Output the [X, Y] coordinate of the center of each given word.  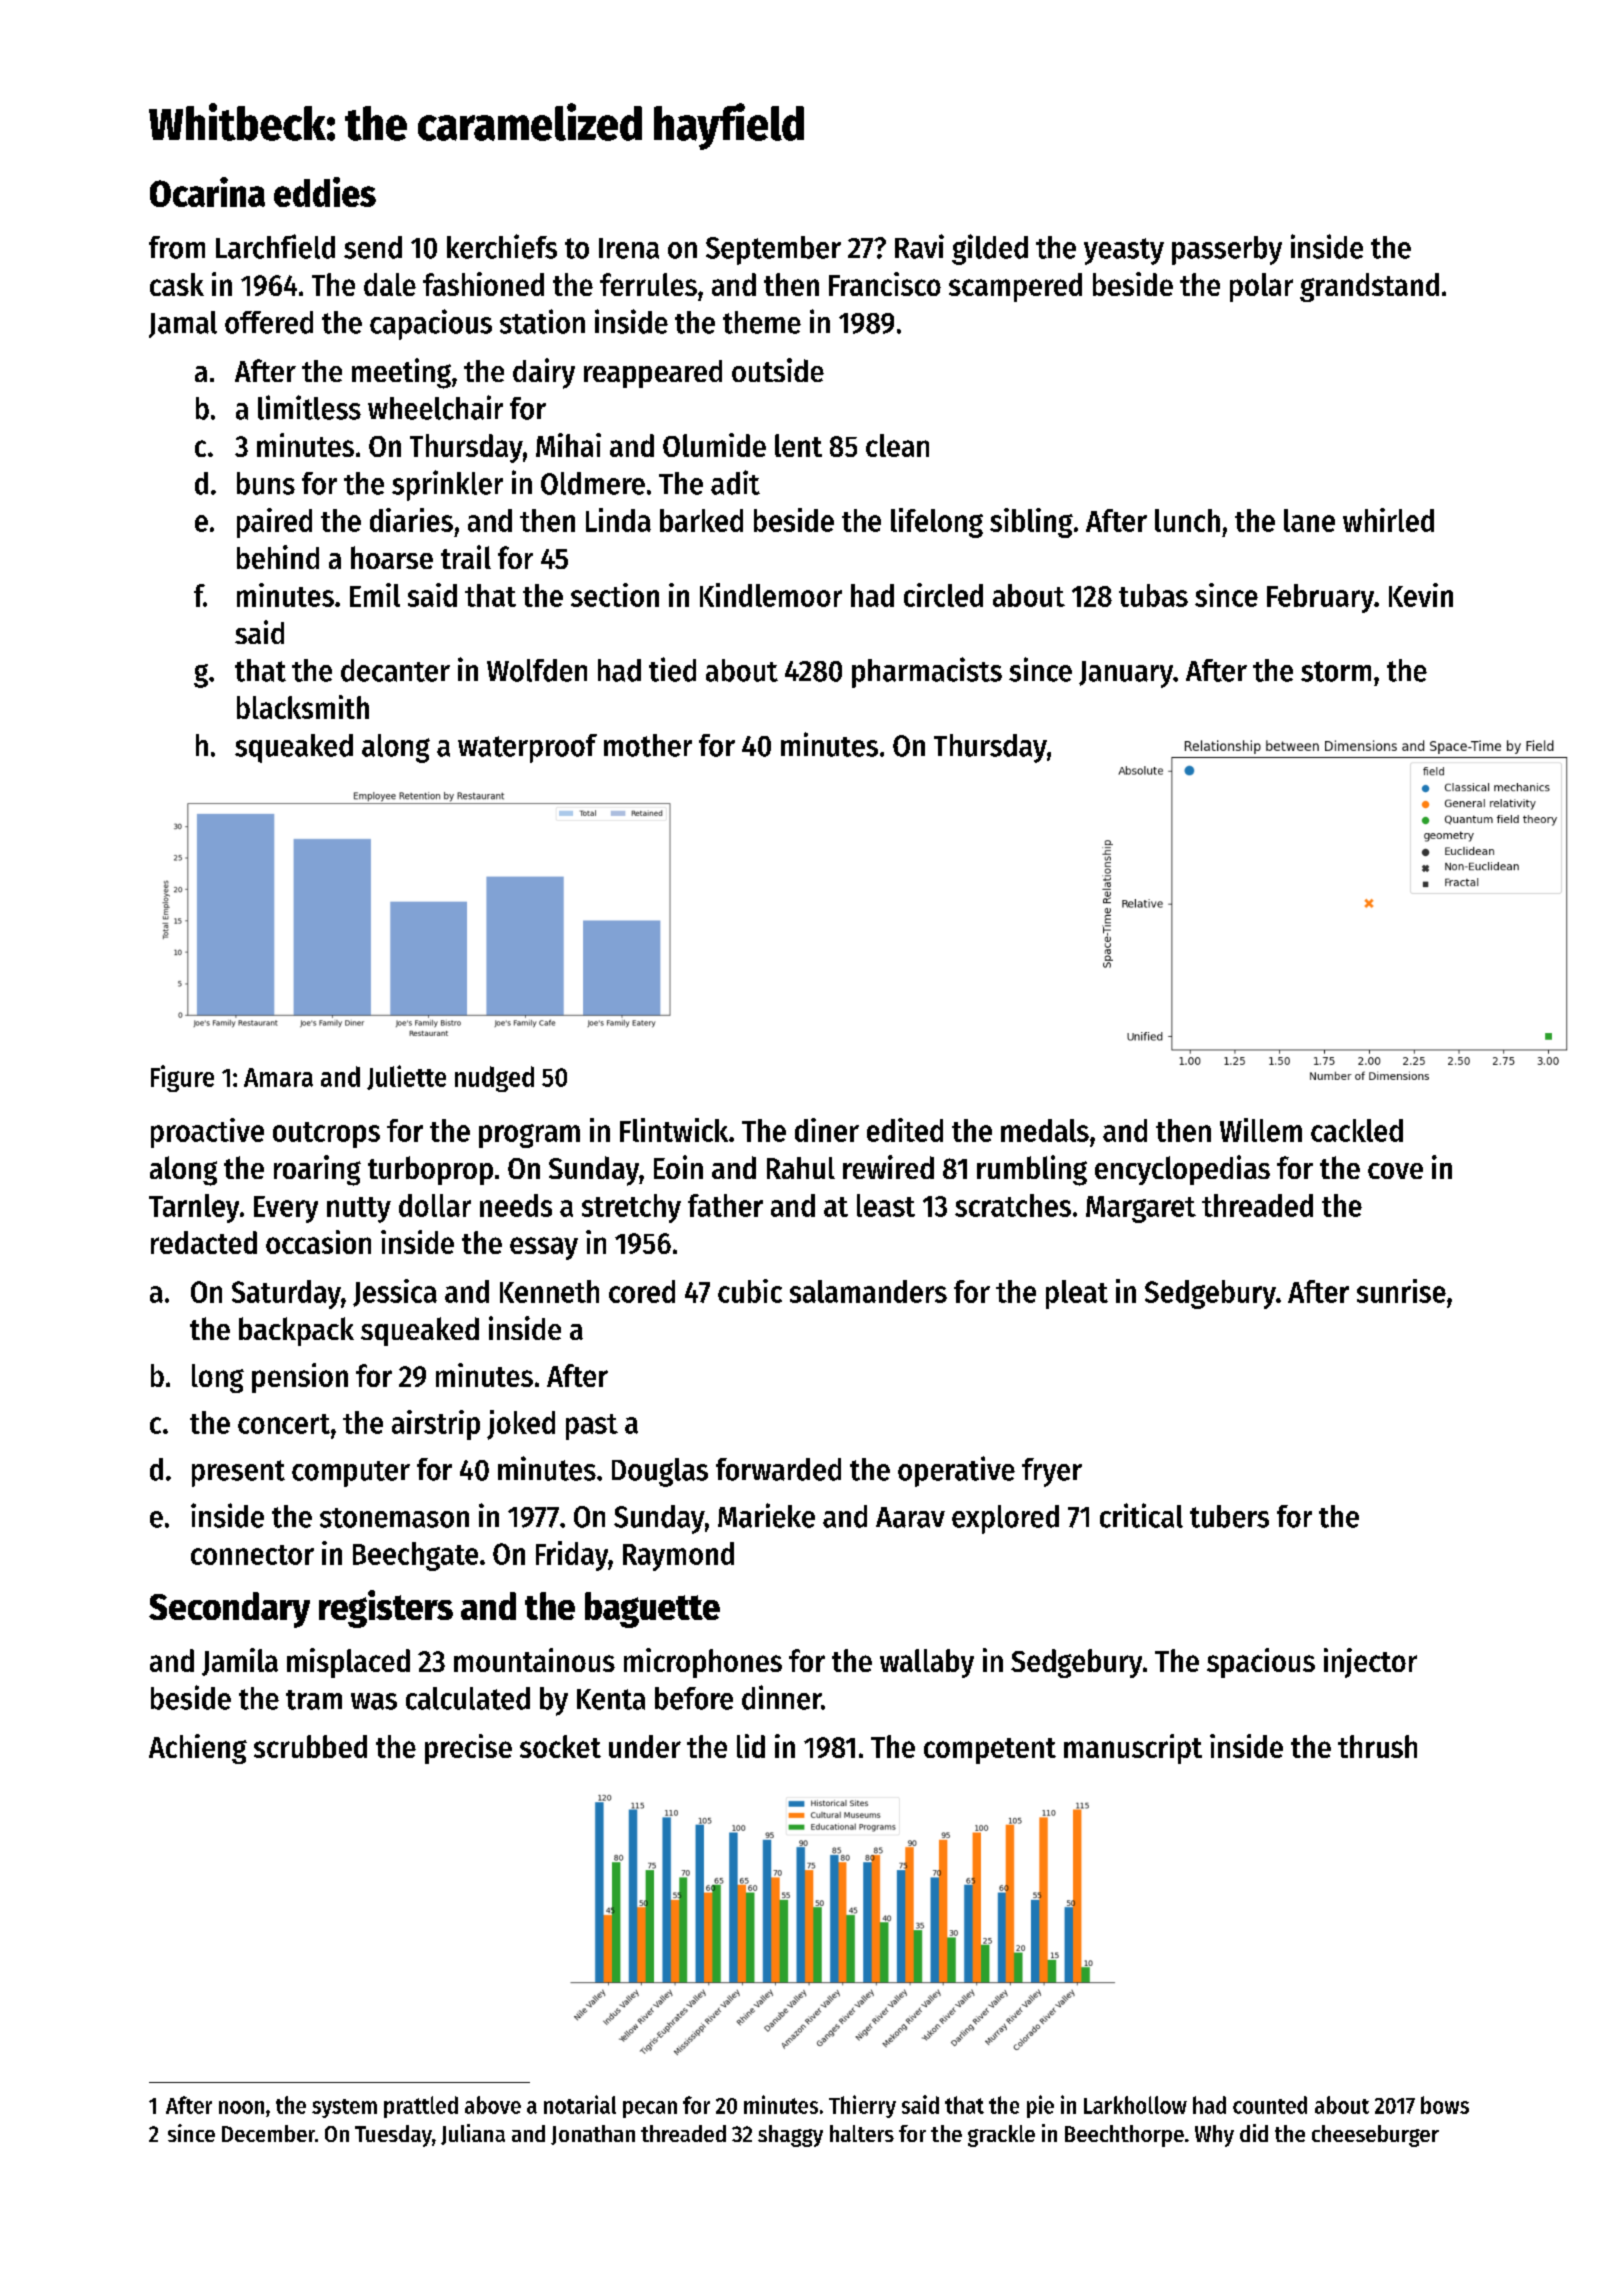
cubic [750, 1291]
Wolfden [537, 670]
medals [1045, 1130]
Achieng [198, 1749]
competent [990, 1751]
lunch [1187, 520]
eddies [325, 192]
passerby [1227, 250]
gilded [990, 249]
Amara [278, 1077]
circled [943, 595]
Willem [1261, 1130]
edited [905, 1130]
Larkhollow [1135, 2105]
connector [252, 1555]
